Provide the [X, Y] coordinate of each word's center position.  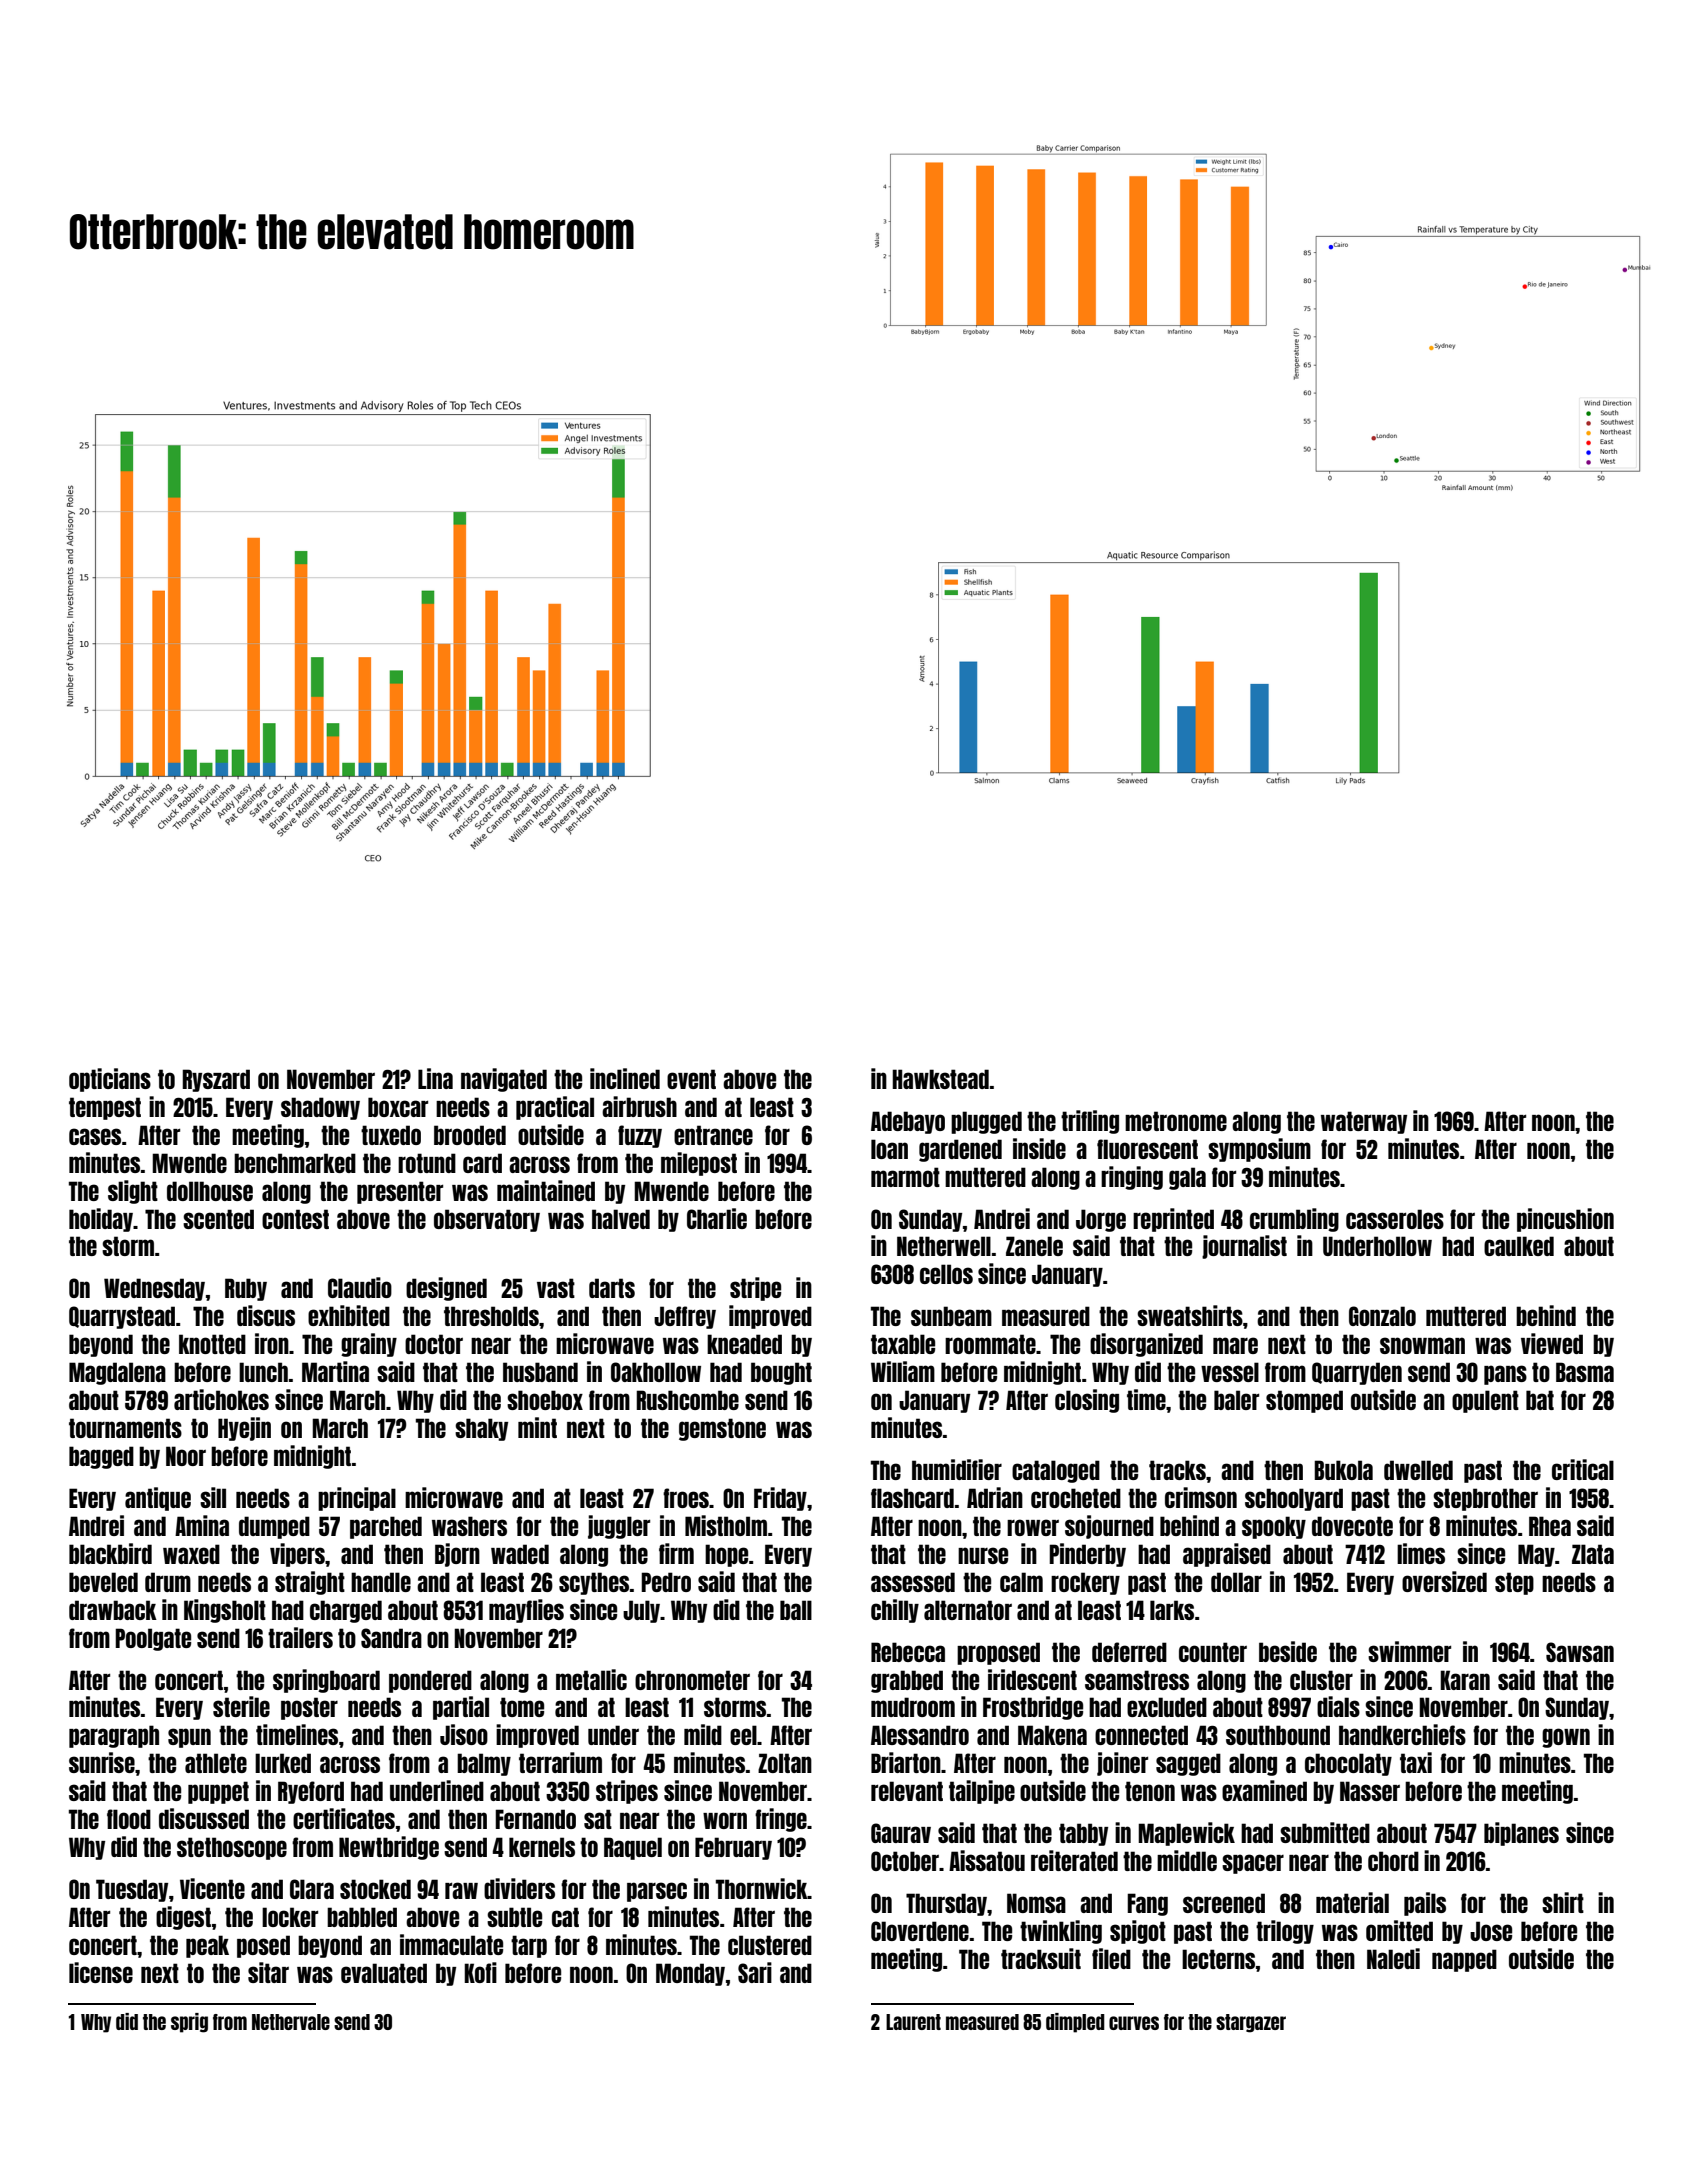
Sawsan [1580, 1652]
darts [612, 1288]
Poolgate [153, 1639]
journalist [1244, 1247]
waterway [1364, 1122]
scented [218, 1219]
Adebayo [908, 1122]
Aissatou [987, 1860]
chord [1393, 1861]
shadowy [320, 1108]
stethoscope [232, 1848]
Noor [186, 1456]
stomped [1304, 1401]
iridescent [1032, 1679]
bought [781, 1373]
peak [207, 1946]
